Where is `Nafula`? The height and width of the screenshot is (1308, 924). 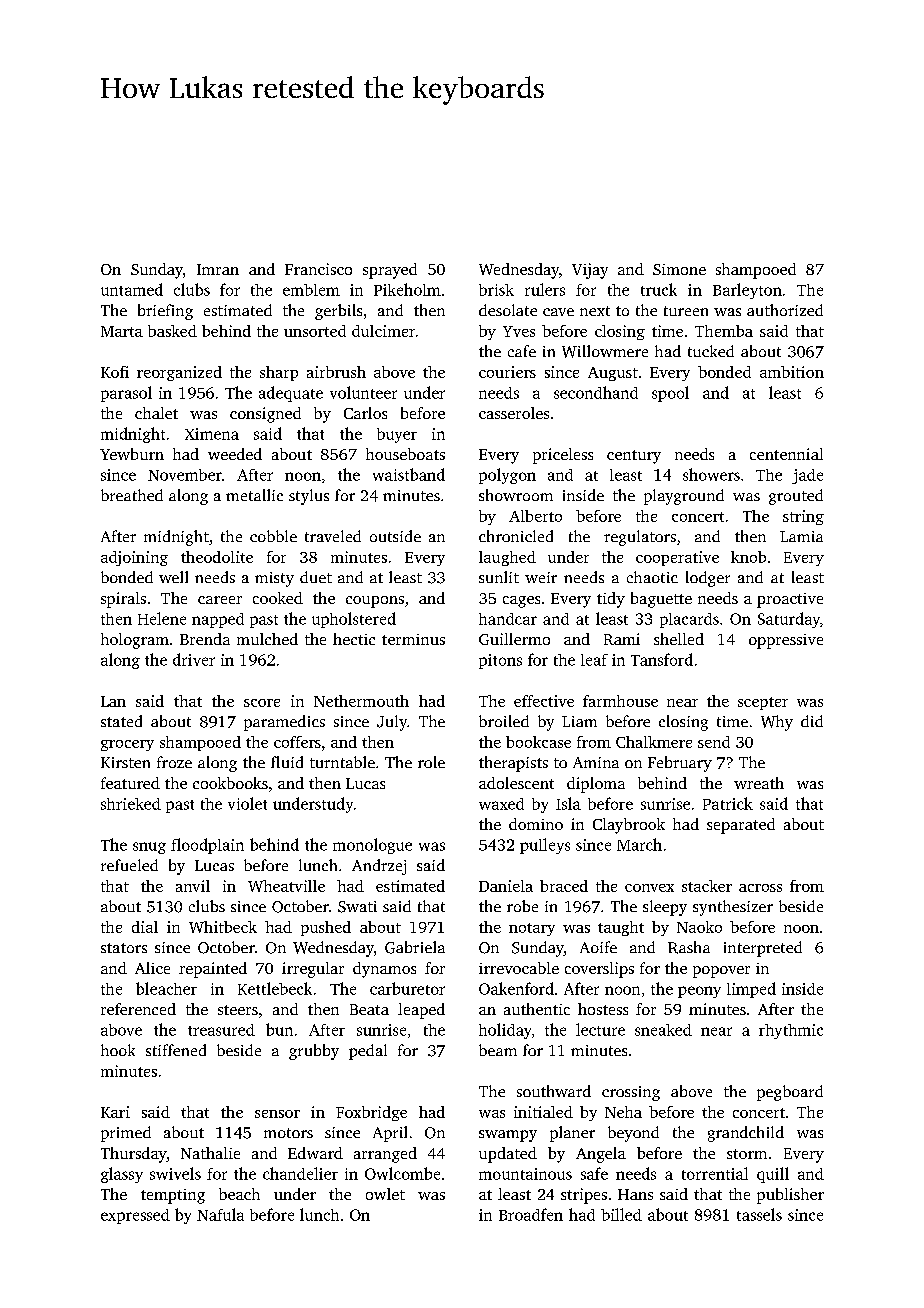
Nafula is located at coordinates (220, 1214).
